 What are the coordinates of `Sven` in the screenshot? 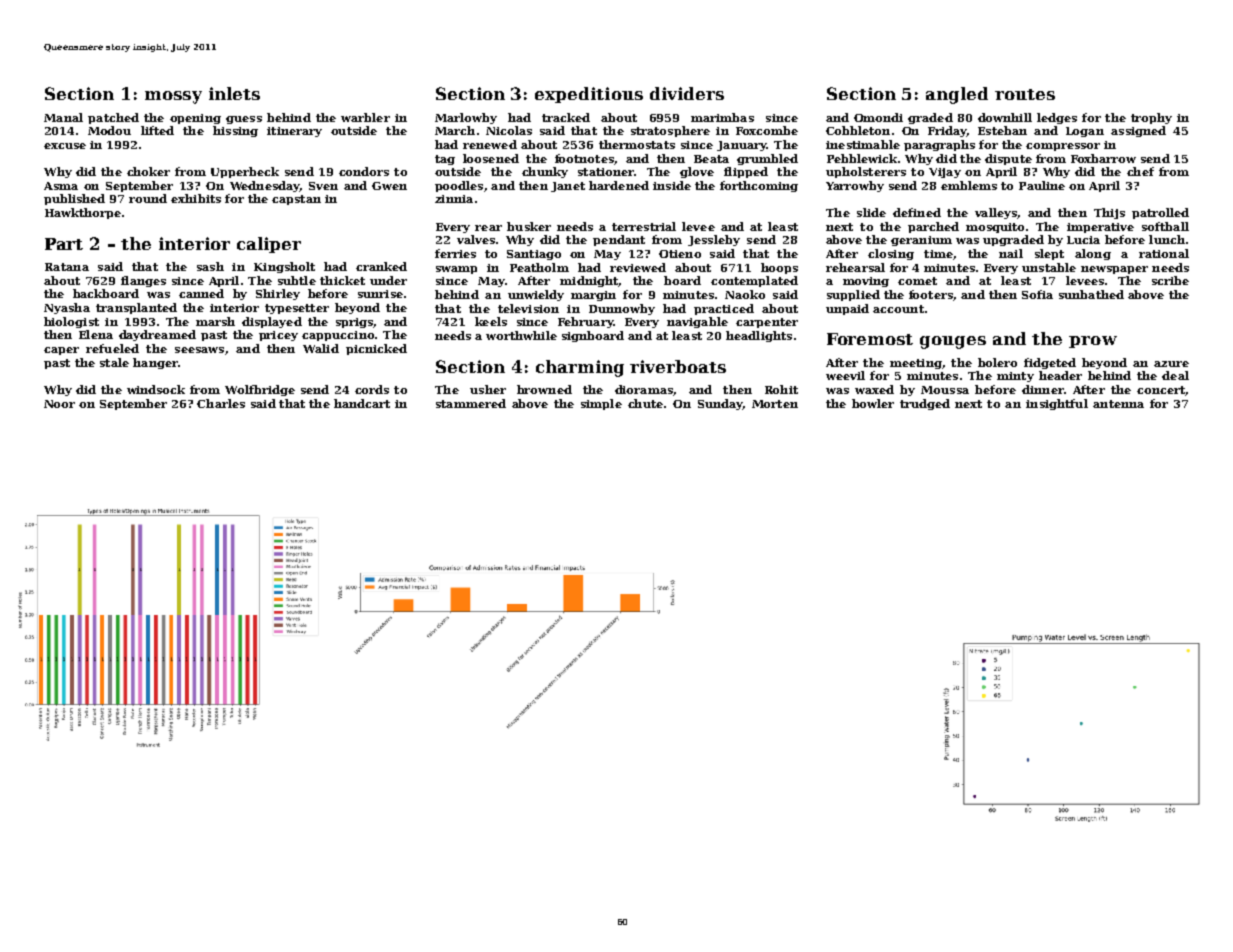 It's located at (323, 186).
